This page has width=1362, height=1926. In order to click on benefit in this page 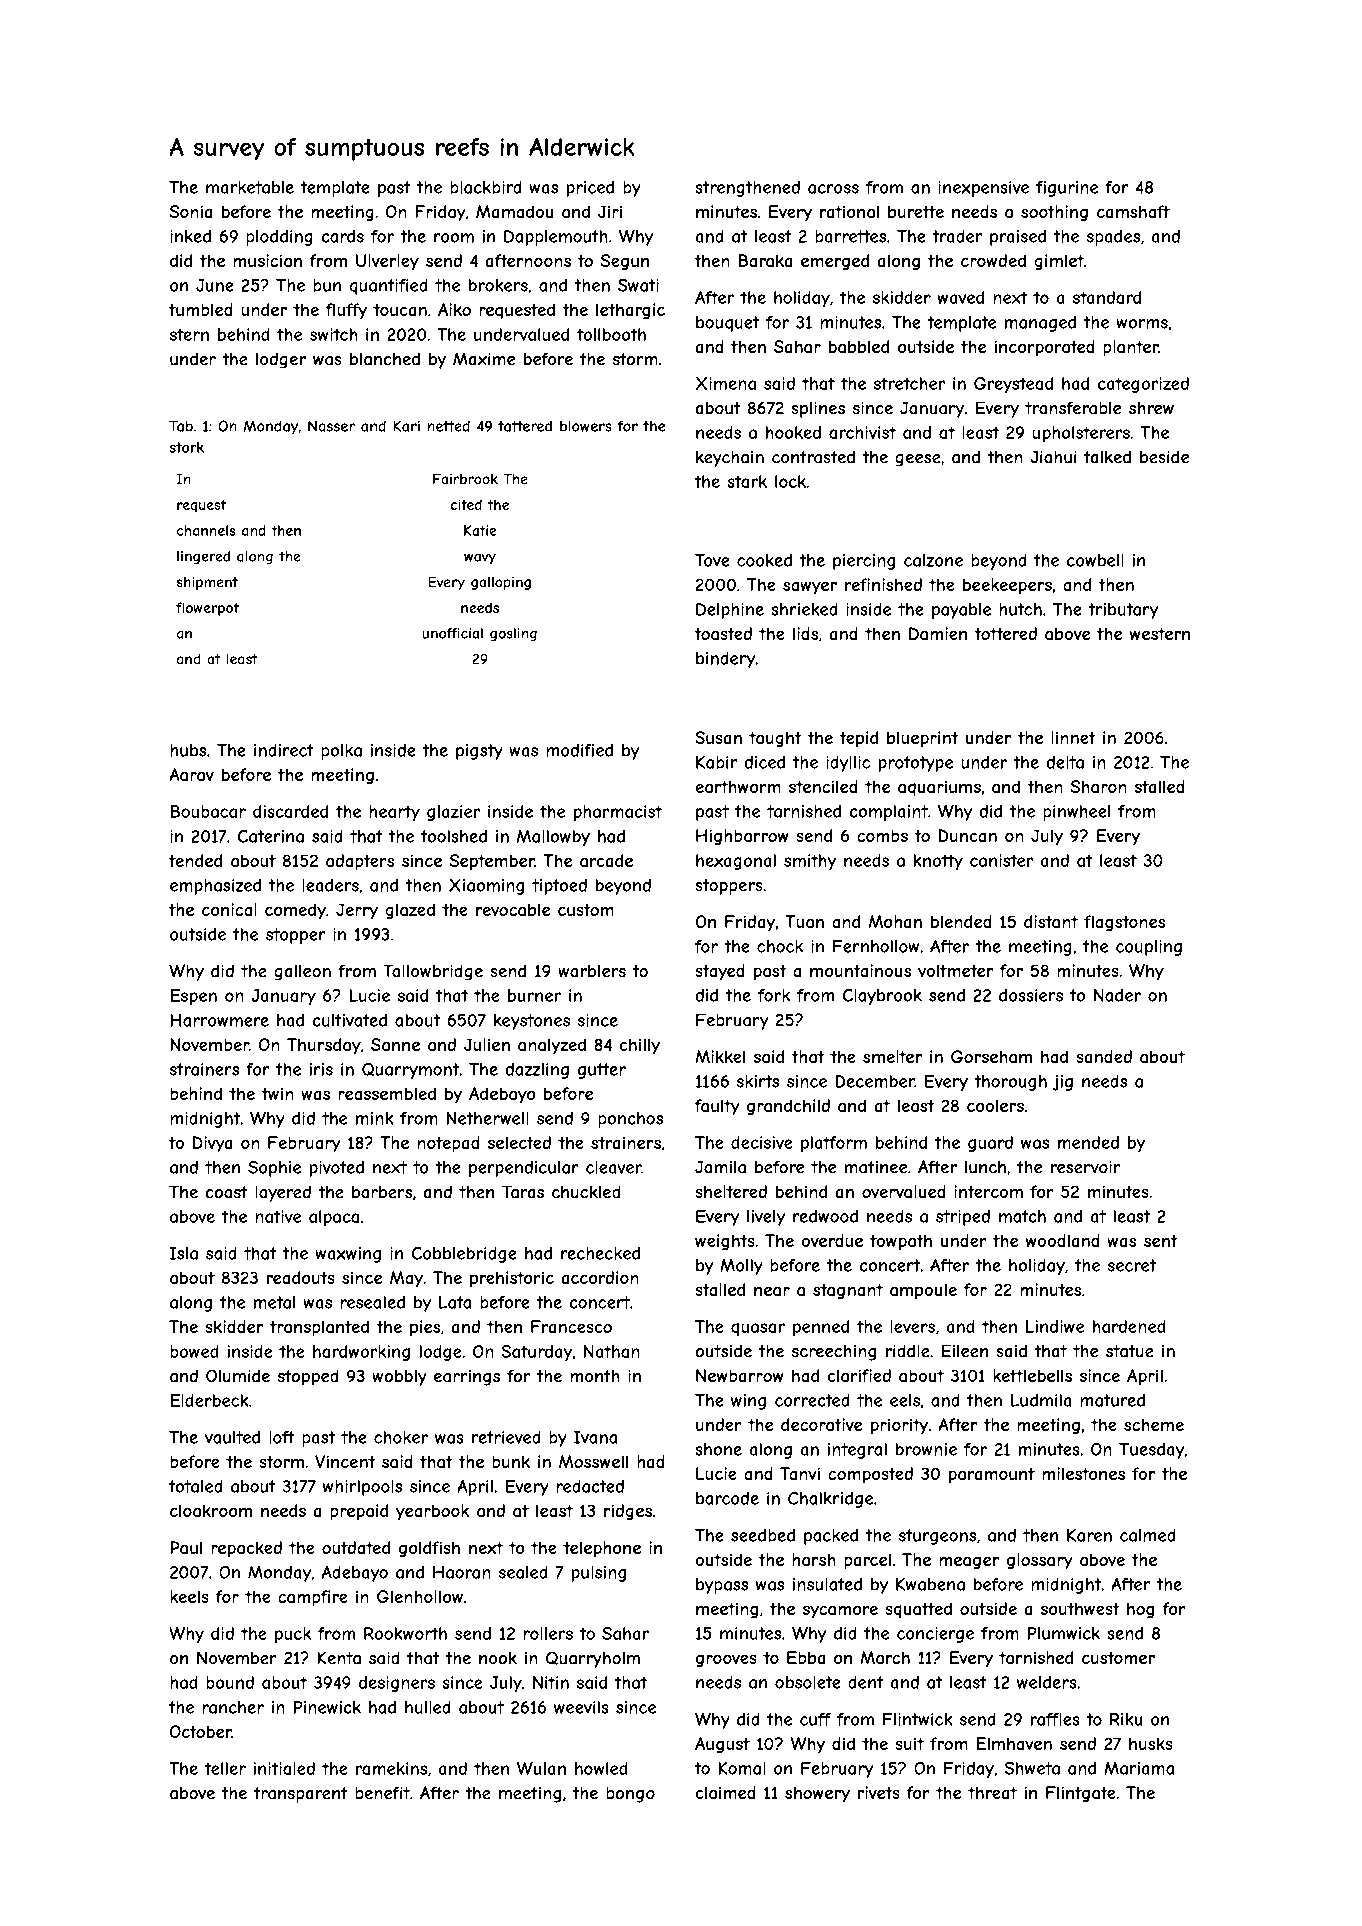, I will do `click(382, 1793)`.
